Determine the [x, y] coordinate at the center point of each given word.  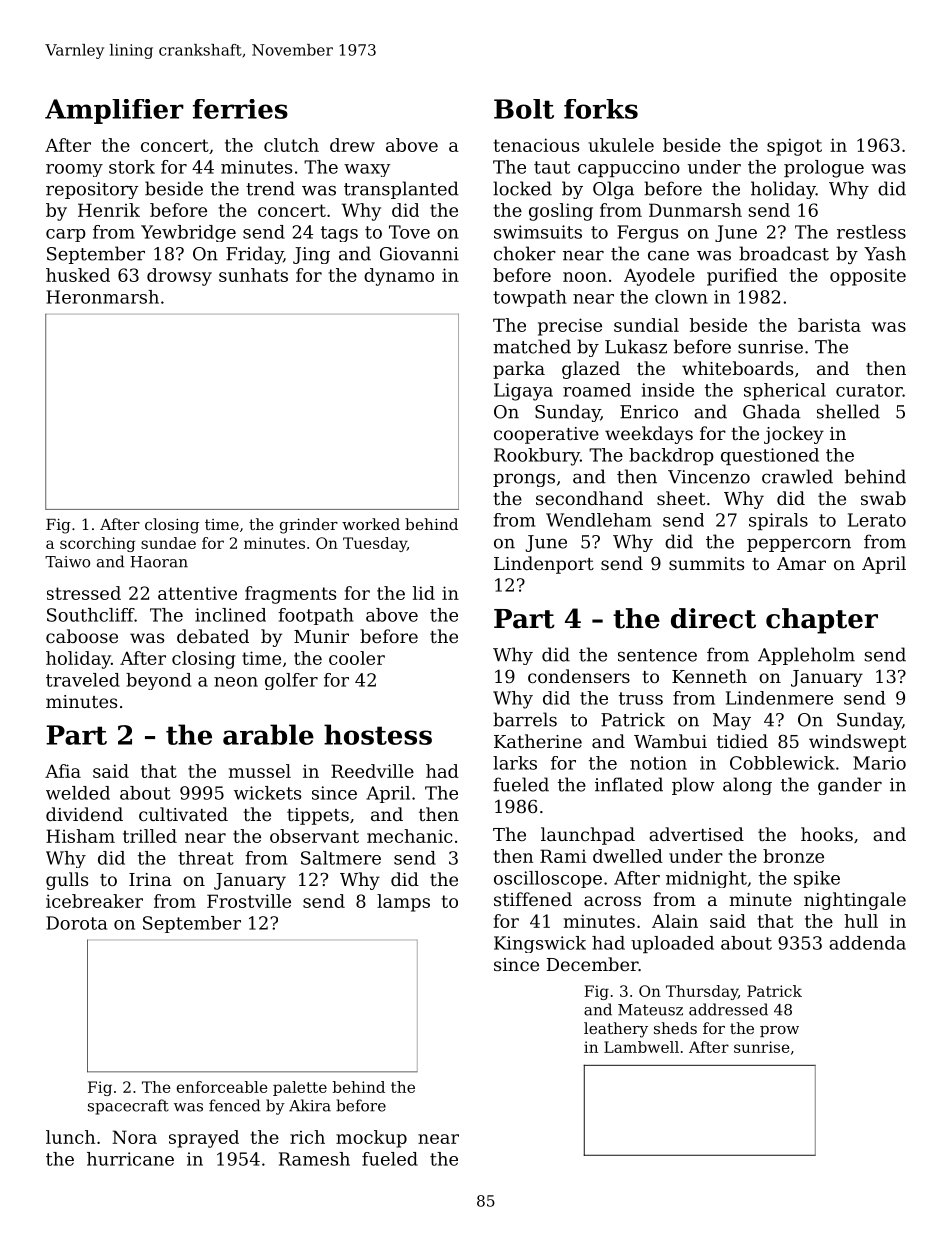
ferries [240, 109]
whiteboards [737, 368]
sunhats [253, 275]
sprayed [204, 1139]
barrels [525, 719]
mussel [260, 771]
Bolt [524, 109]
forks [601, 109]
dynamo [399, 277]
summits [706, 563]
